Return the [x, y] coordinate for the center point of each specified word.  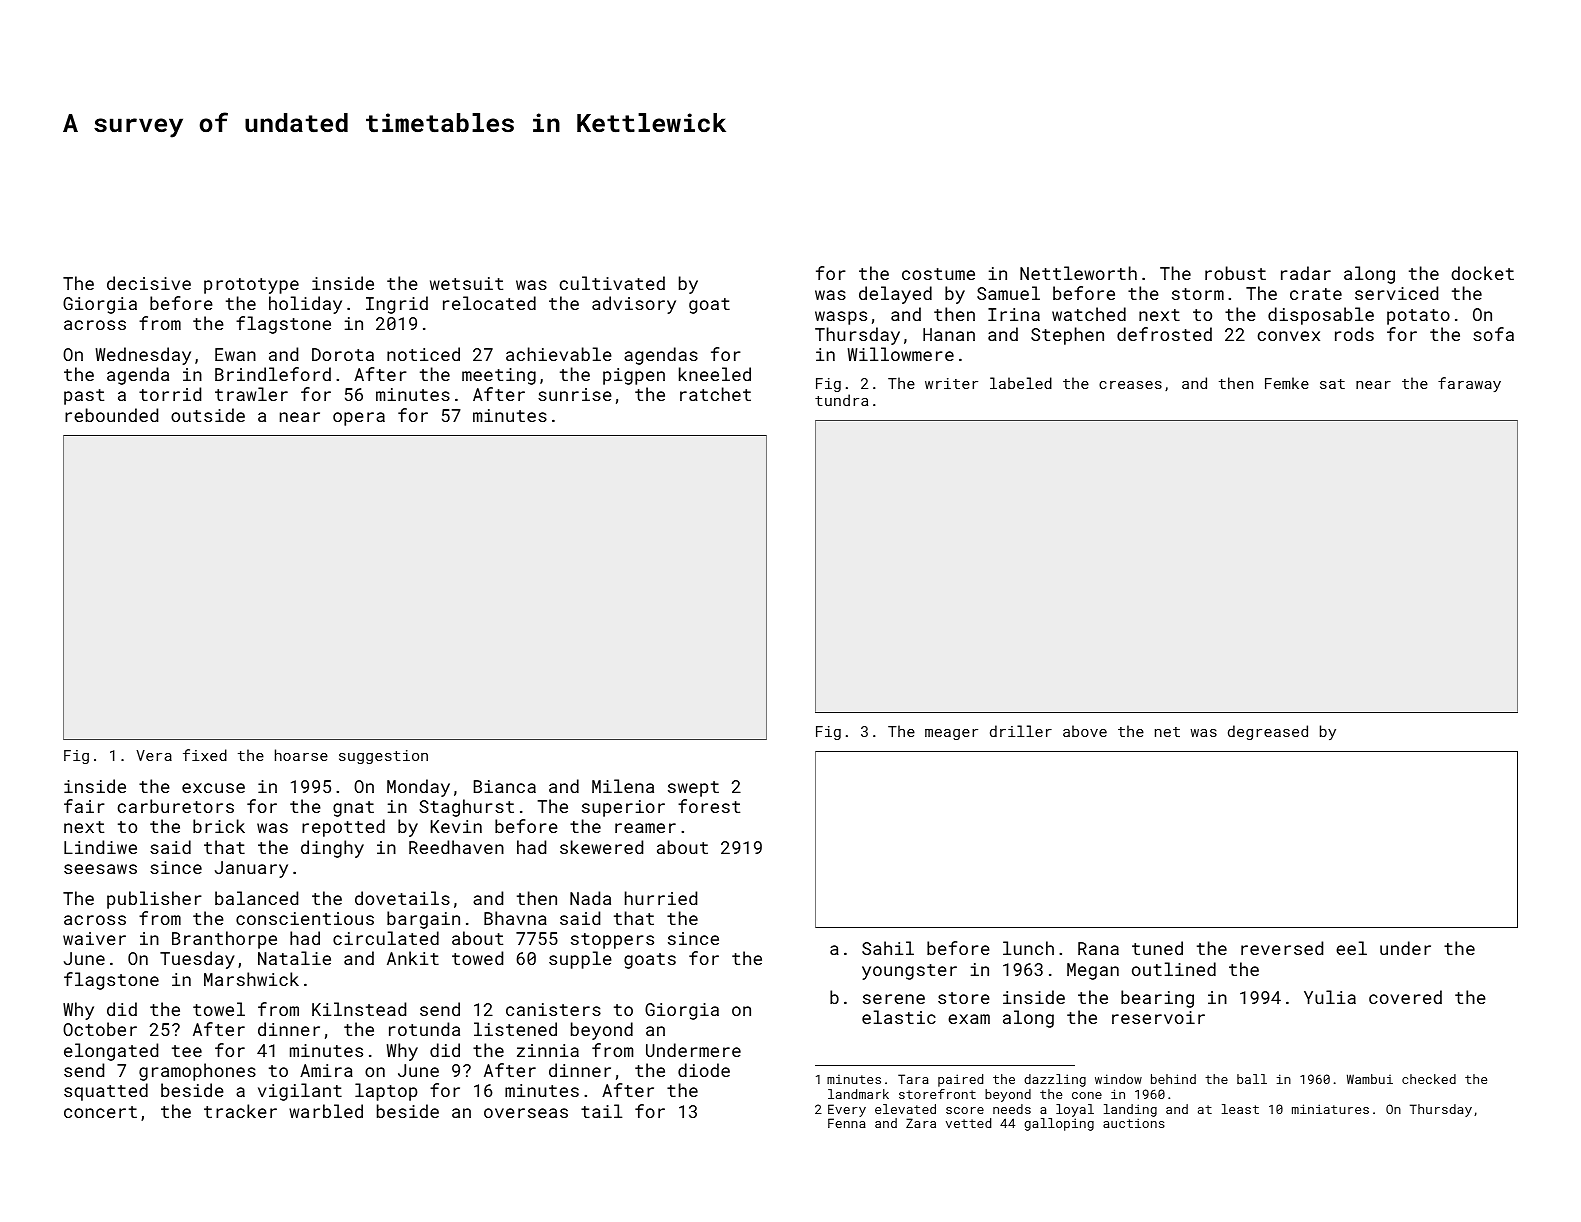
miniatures [1330, 1109]
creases [1130, 385]
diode [704, 1070]
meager [951, 734]
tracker [240, 1111]
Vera [154, 755]
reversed [1282, 948]
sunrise [575, 394]
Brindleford [273, 374]
